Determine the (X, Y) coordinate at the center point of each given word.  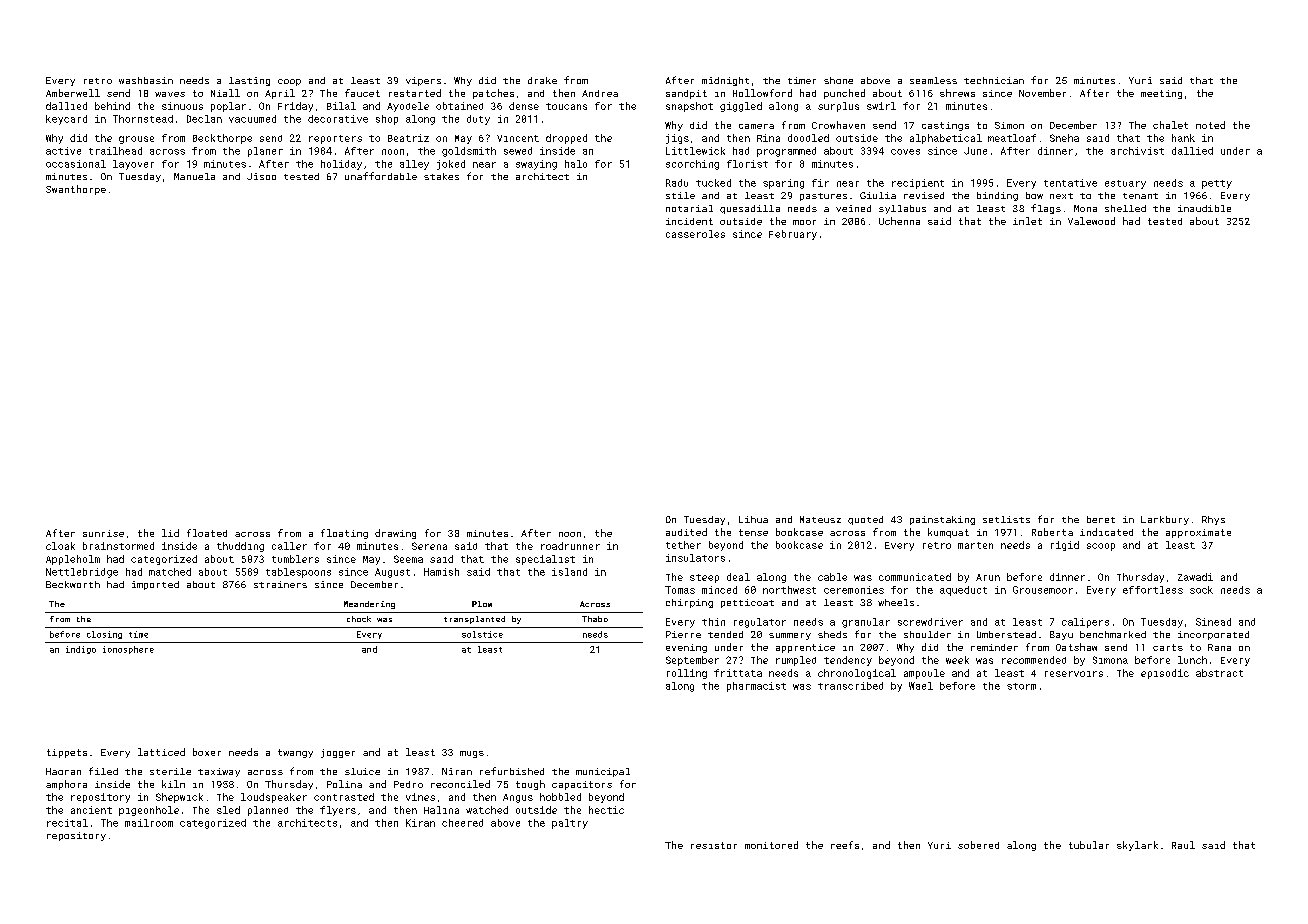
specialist (545, 560)
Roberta (1052, 532)
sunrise (103, 533)
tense (753, 532)
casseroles (695, 234)
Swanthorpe (76, 190)
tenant (1140, 196)
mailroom (149, 823)
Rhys (1213, 520)
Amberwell (73, 93)
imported (155, 585)
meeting (1161, 94)
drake (542, 80)
